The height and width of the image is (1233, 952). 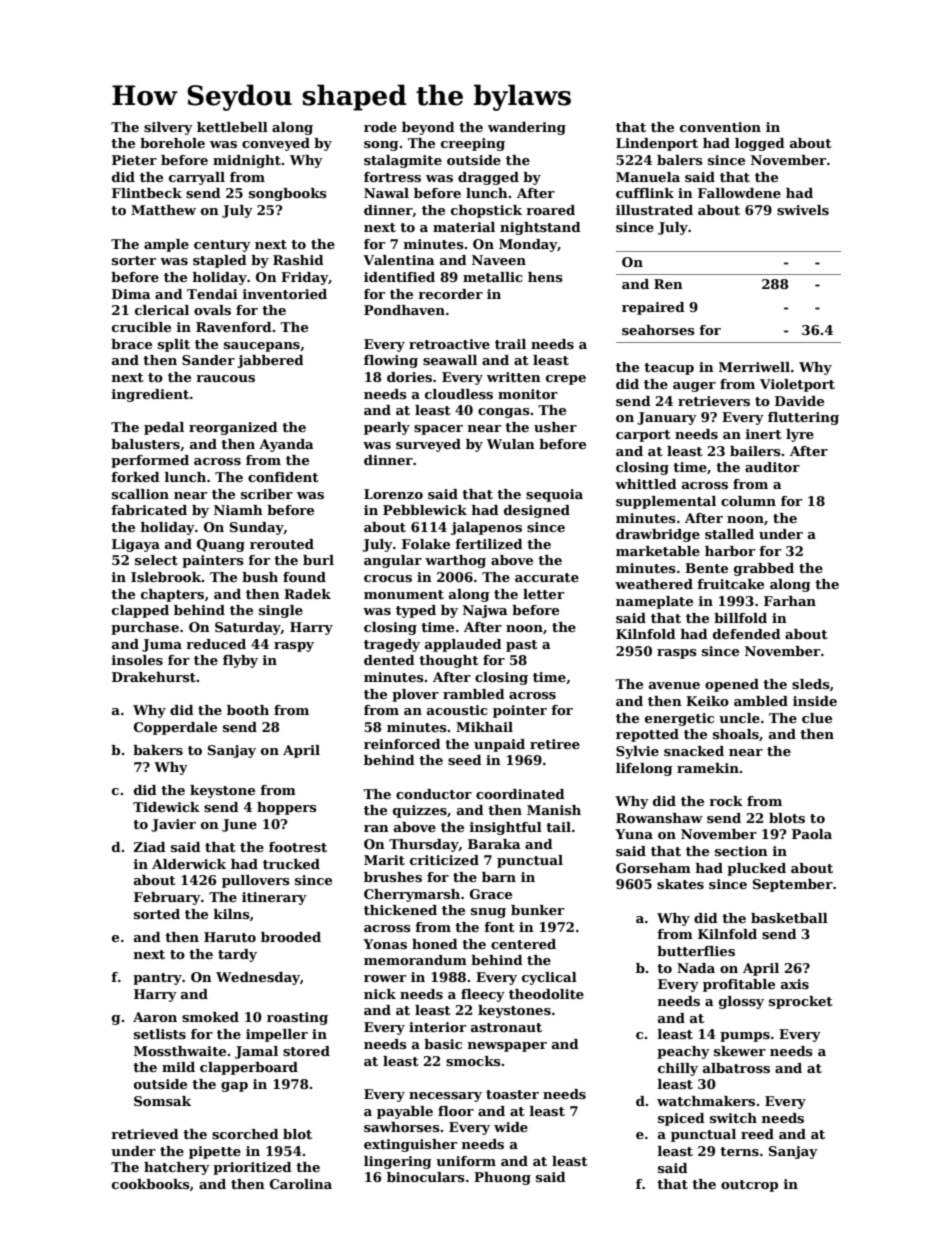 I want to click on designed, so click(x=537, y=511).
